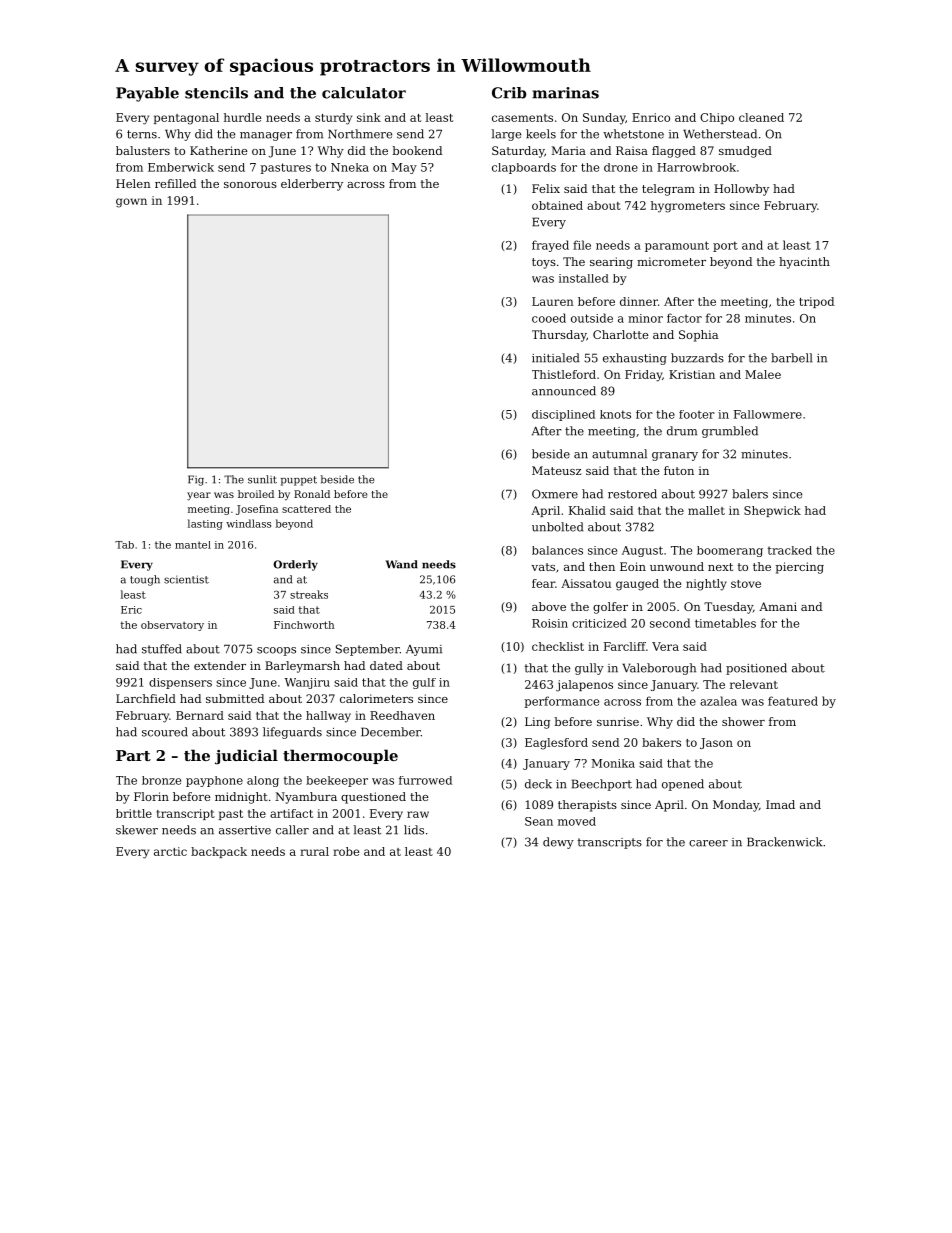  I want to click on submitted, so click(235, 698).
